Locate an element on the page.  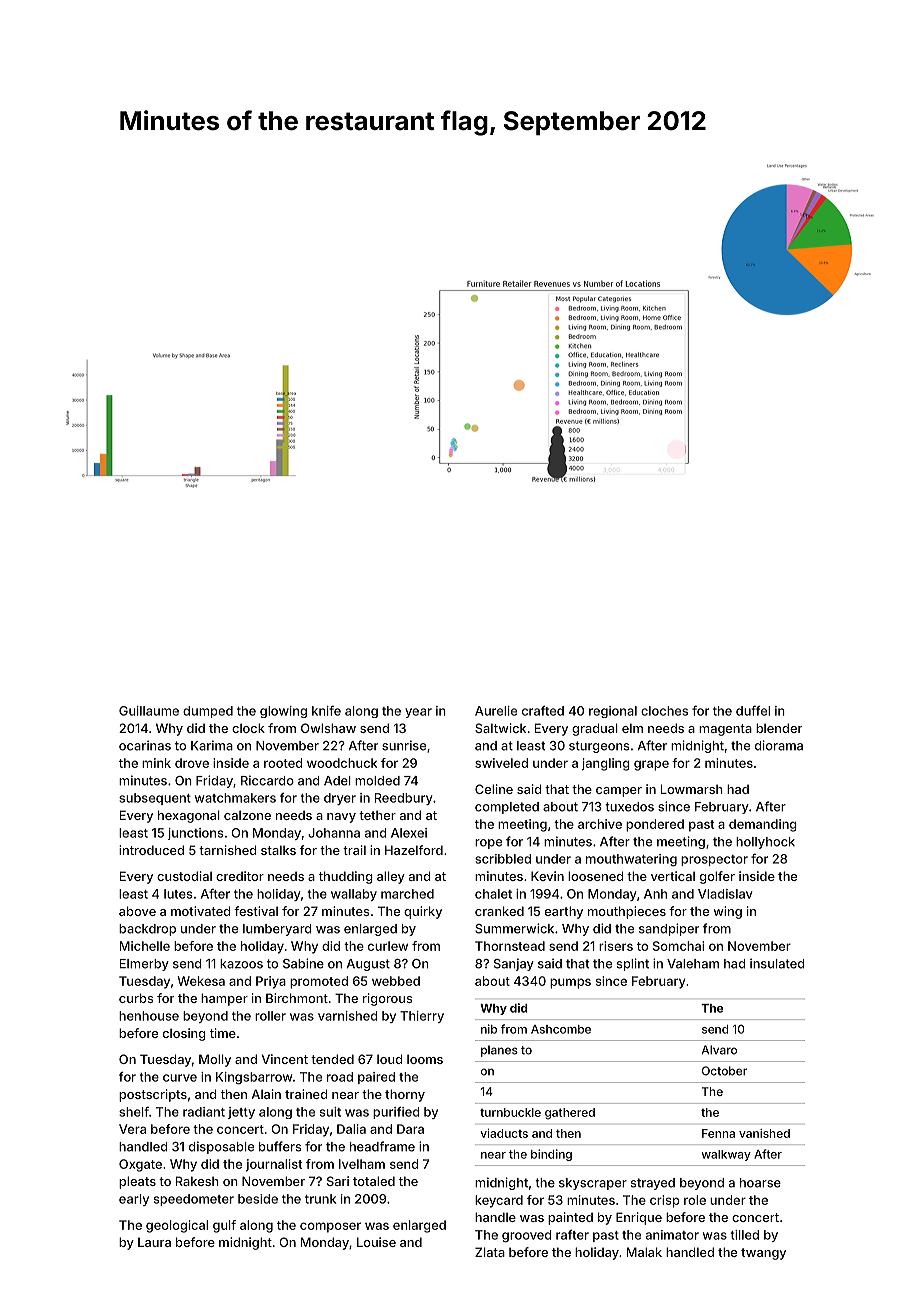
Vladislav is located at coordinates (725, 894).
